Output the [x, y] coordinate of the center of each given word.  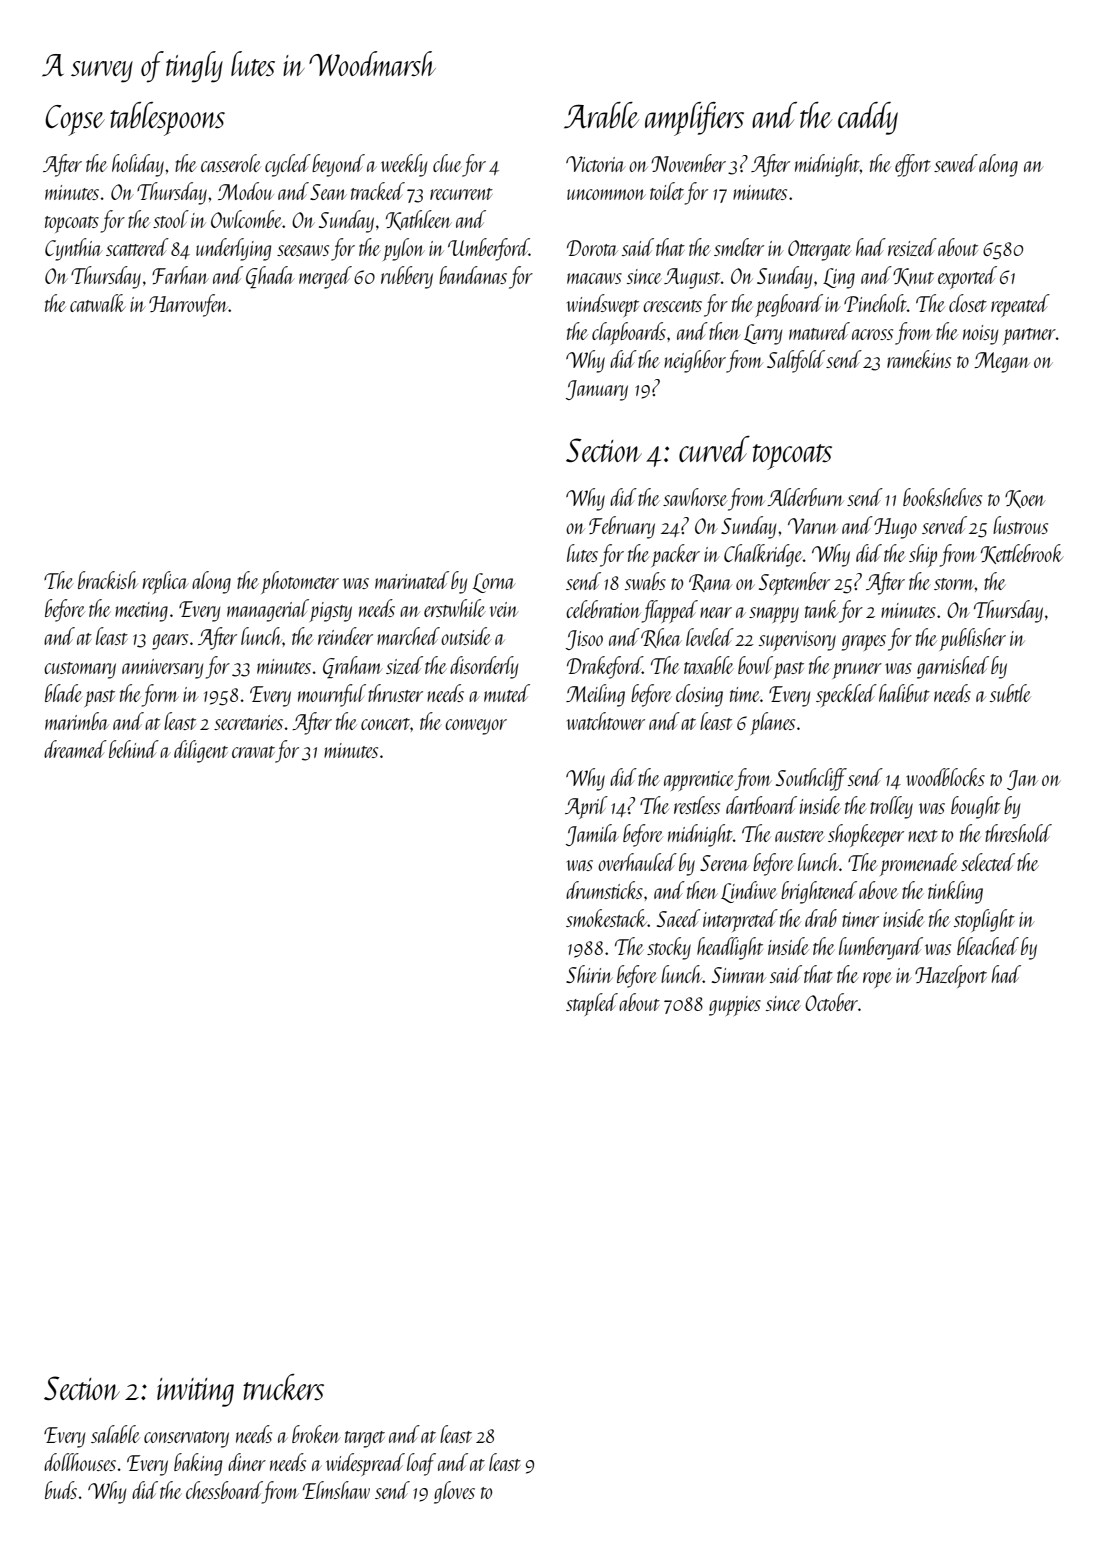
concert [385, 724]
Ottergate [820, 250]
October [831, 1002]
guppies [735, 1006]
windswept [603, 305]
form [160, 695]
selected [988, 862]
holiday [138, 165]
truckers [283, 1387]
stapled [592, 1004]
